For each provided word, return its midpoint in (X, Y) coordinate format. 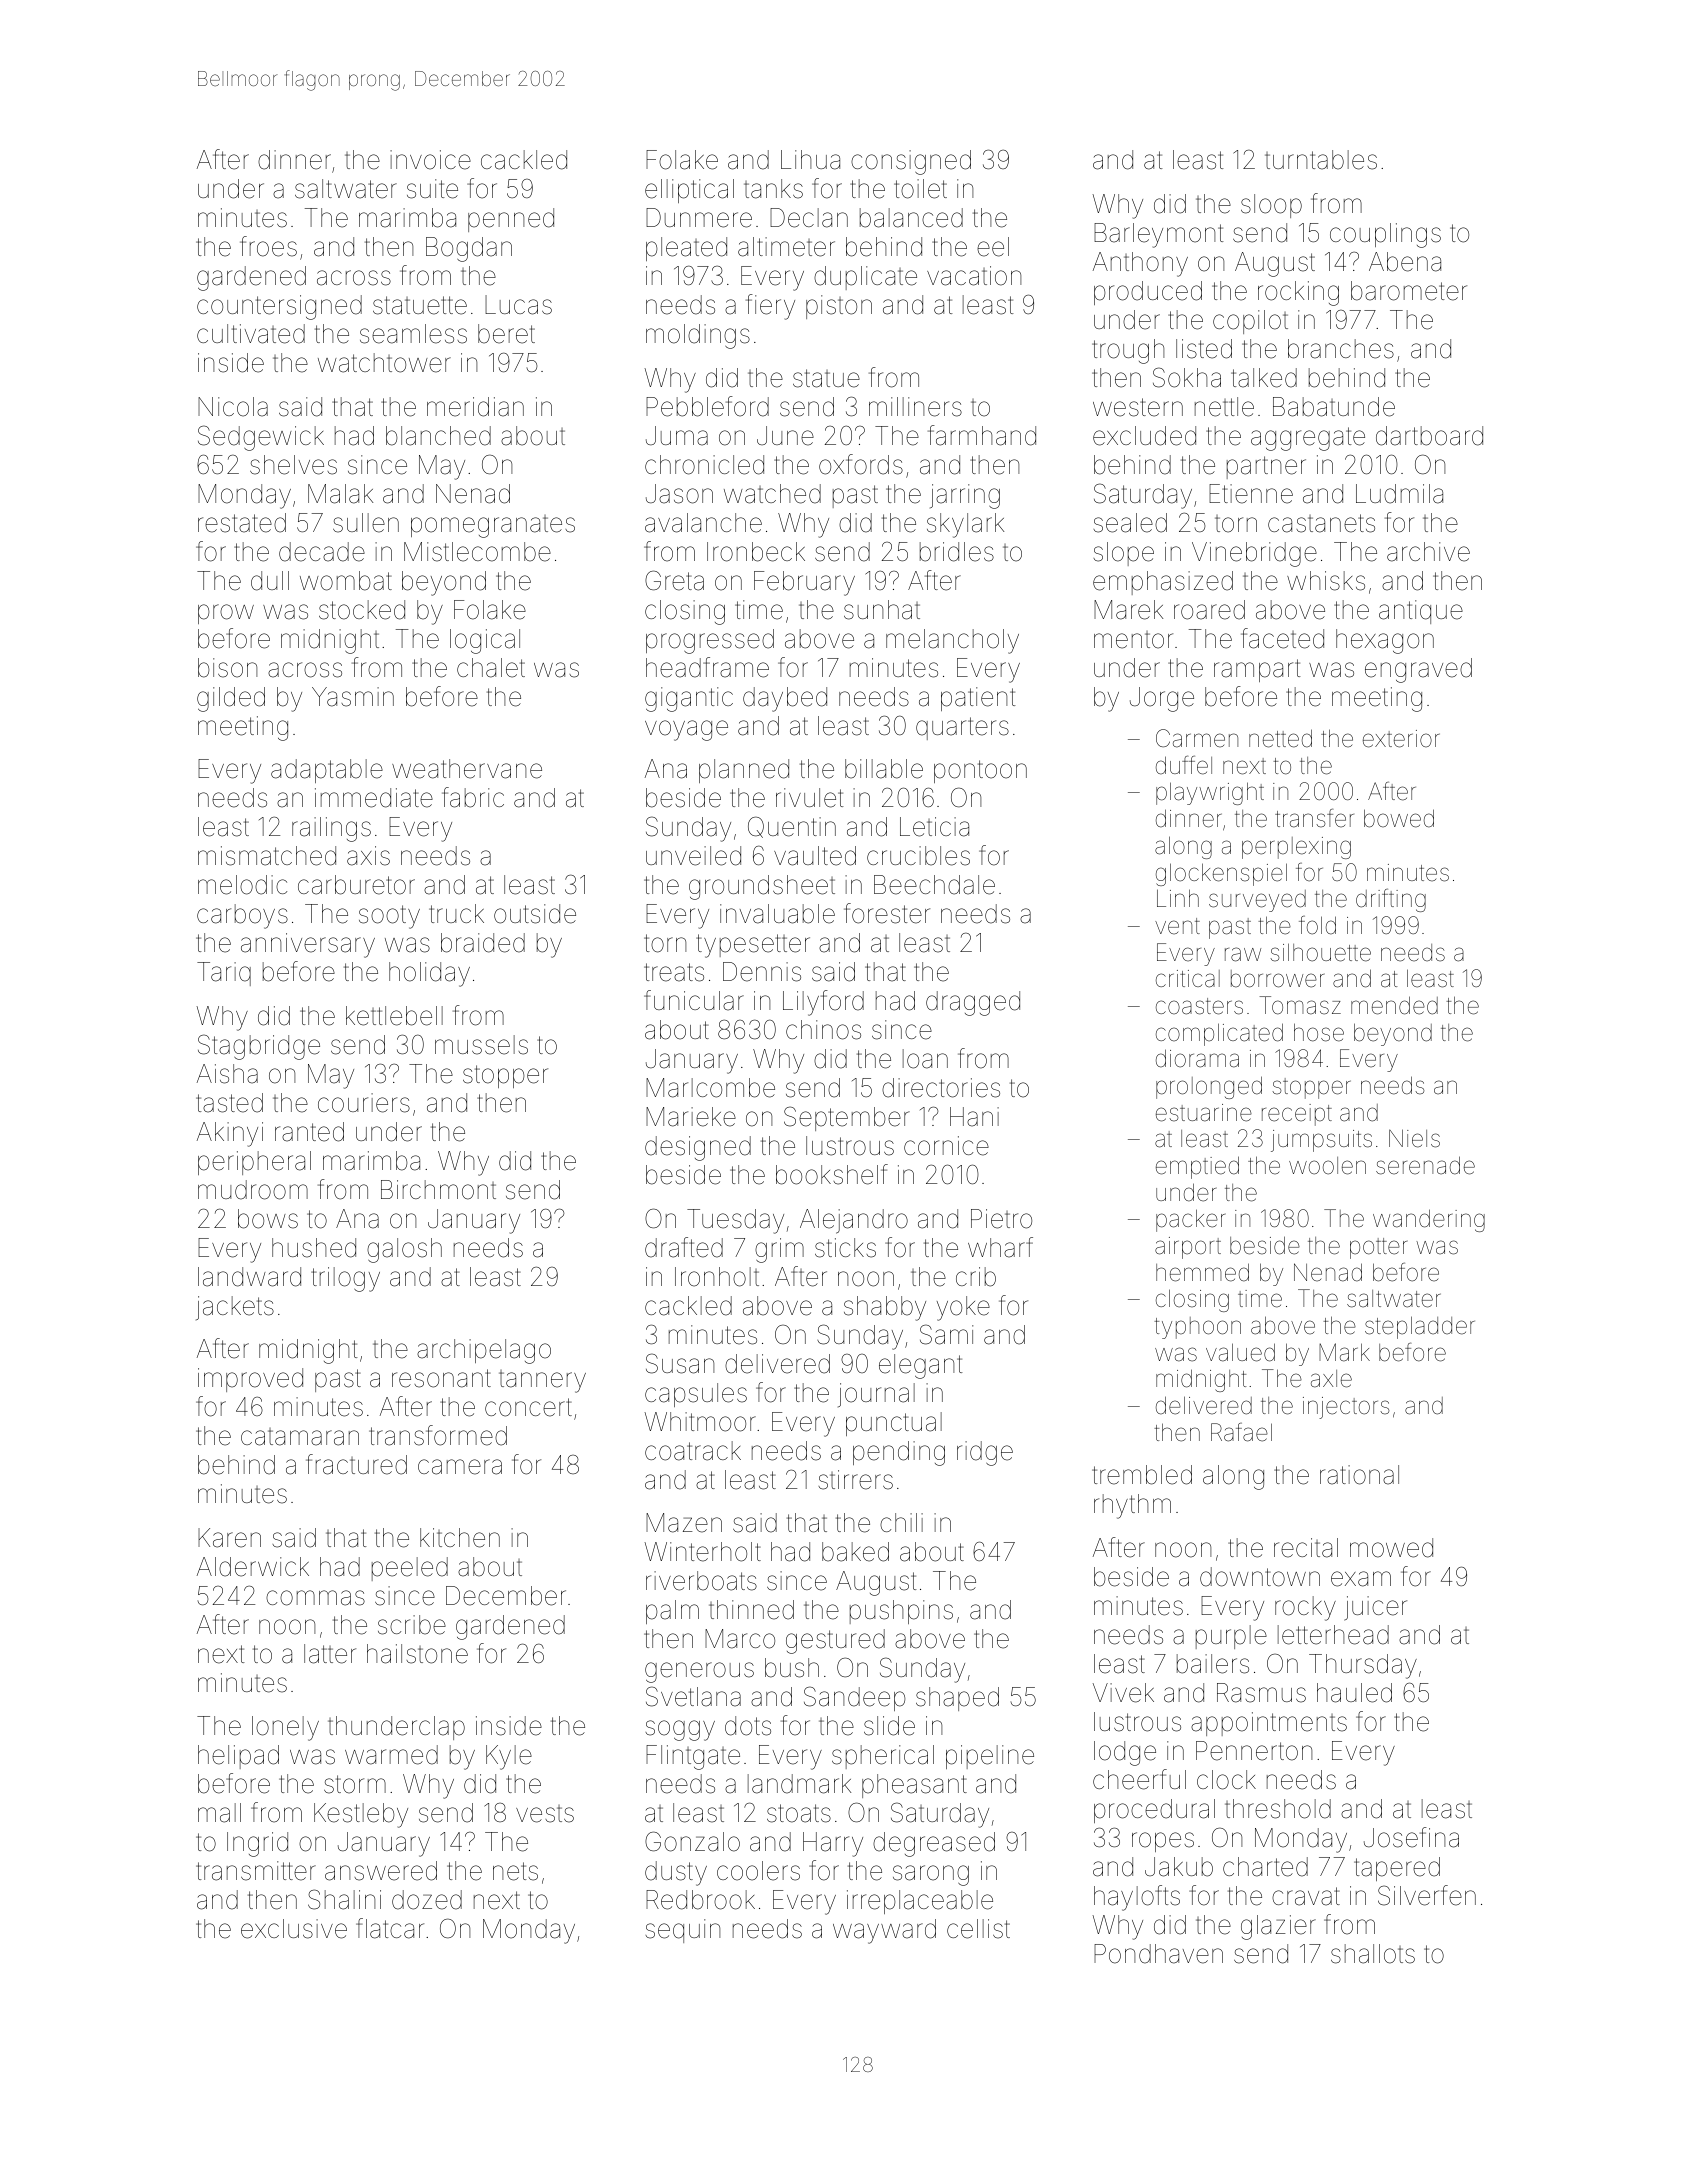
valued (1240, 1352)
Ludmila (1399, 494)
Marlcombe (710, 1088)
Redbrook (700, 1900)
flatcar (390, 1928)
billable (884, 769)
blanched (438, 436)
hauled (1354, 1693)
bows (268, 1219)
